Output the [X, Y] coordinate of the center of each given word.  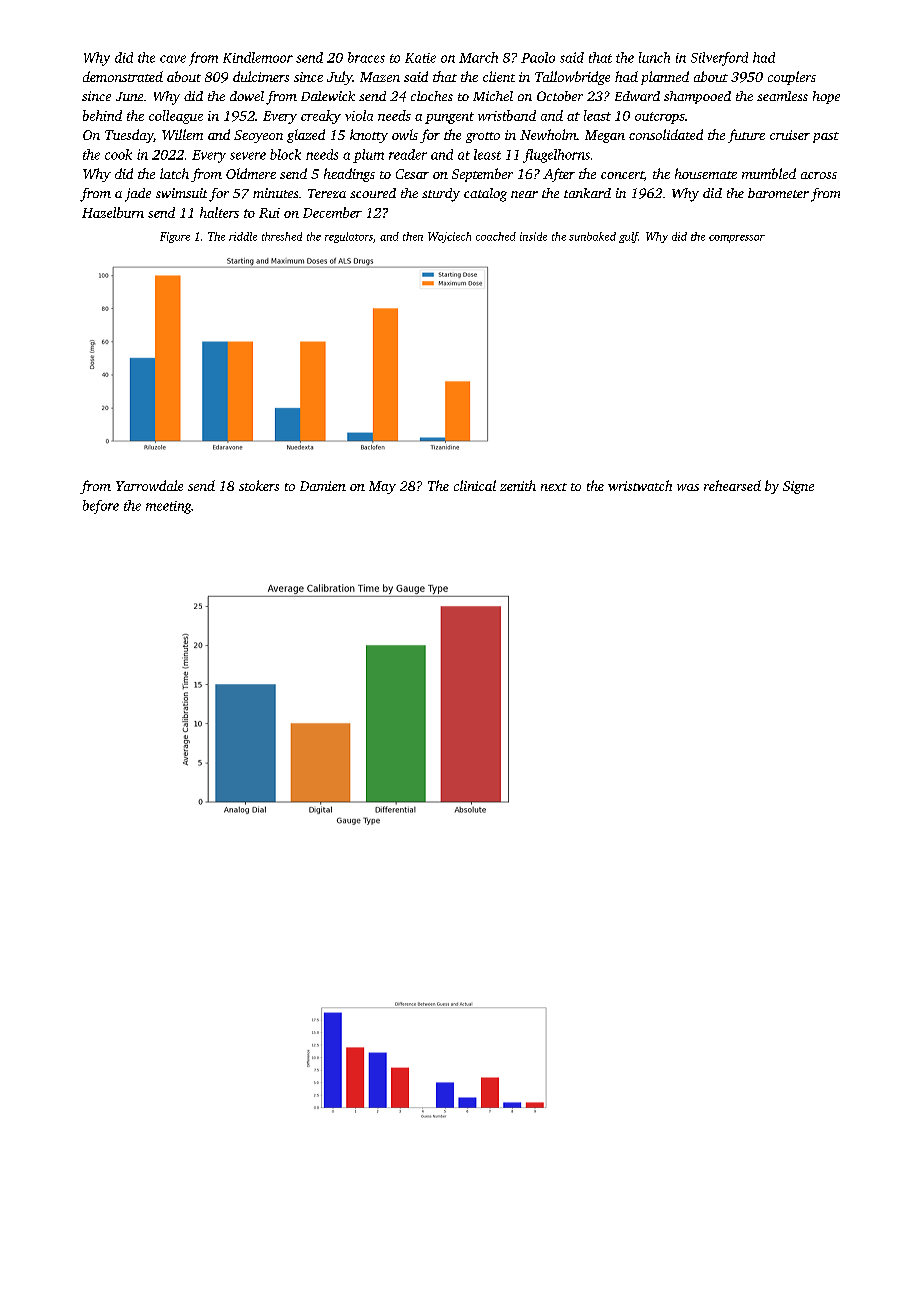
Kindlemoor [258, 57]
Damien [323, 486]
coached [496, 236]
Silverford [719, 59]
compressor [737, 239]
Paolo [538, 57]
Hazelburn [113, 212]
